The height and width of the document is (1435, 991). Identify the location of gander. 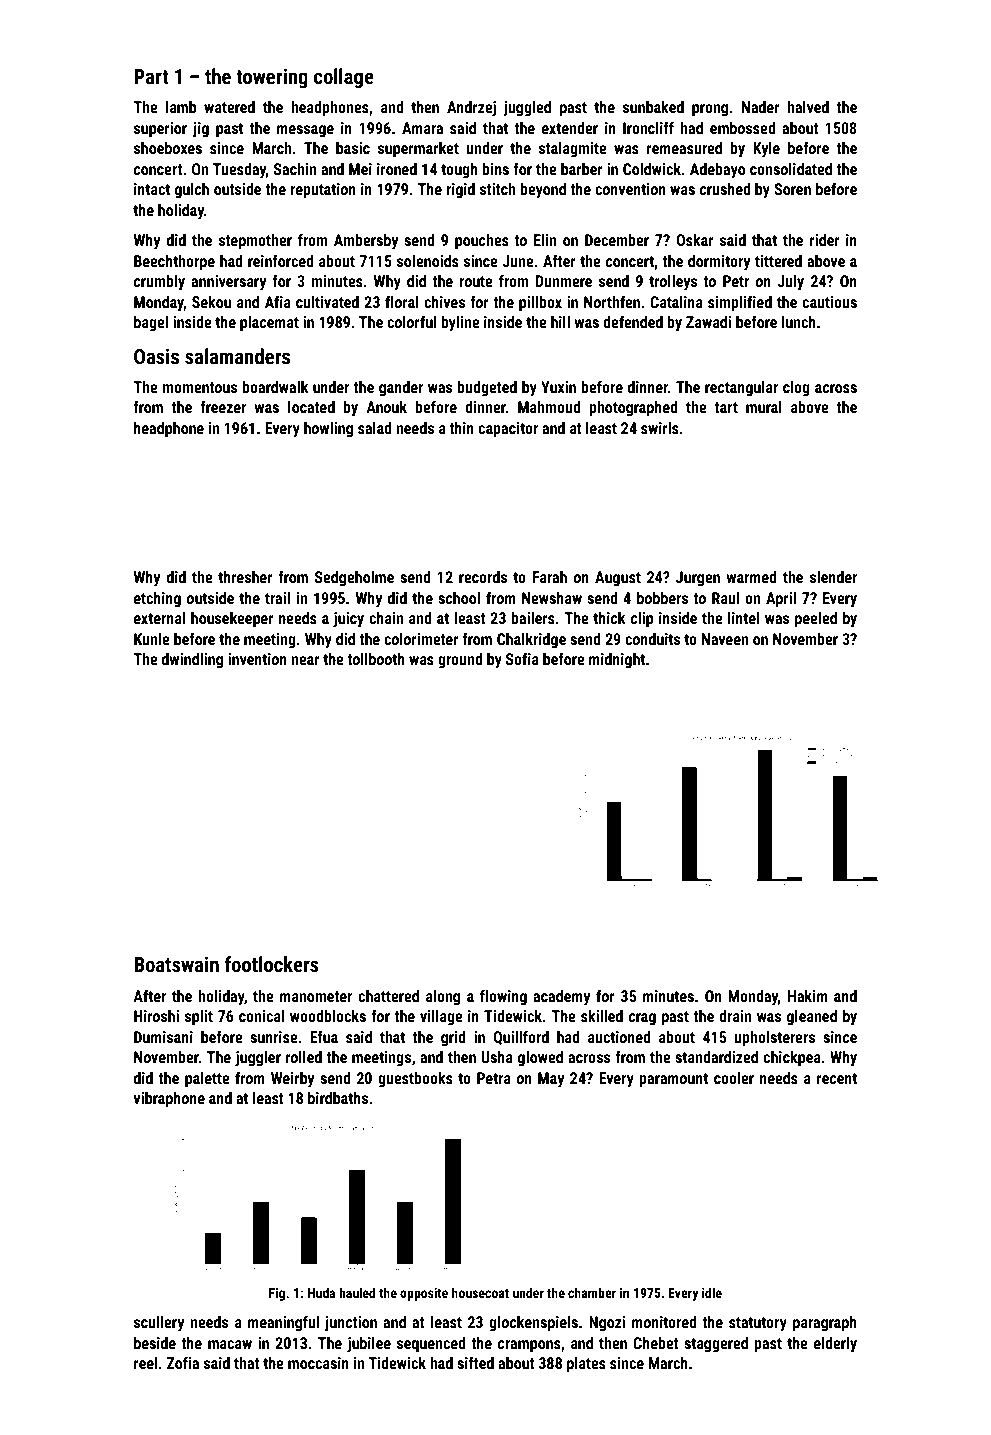
(401, 389).
